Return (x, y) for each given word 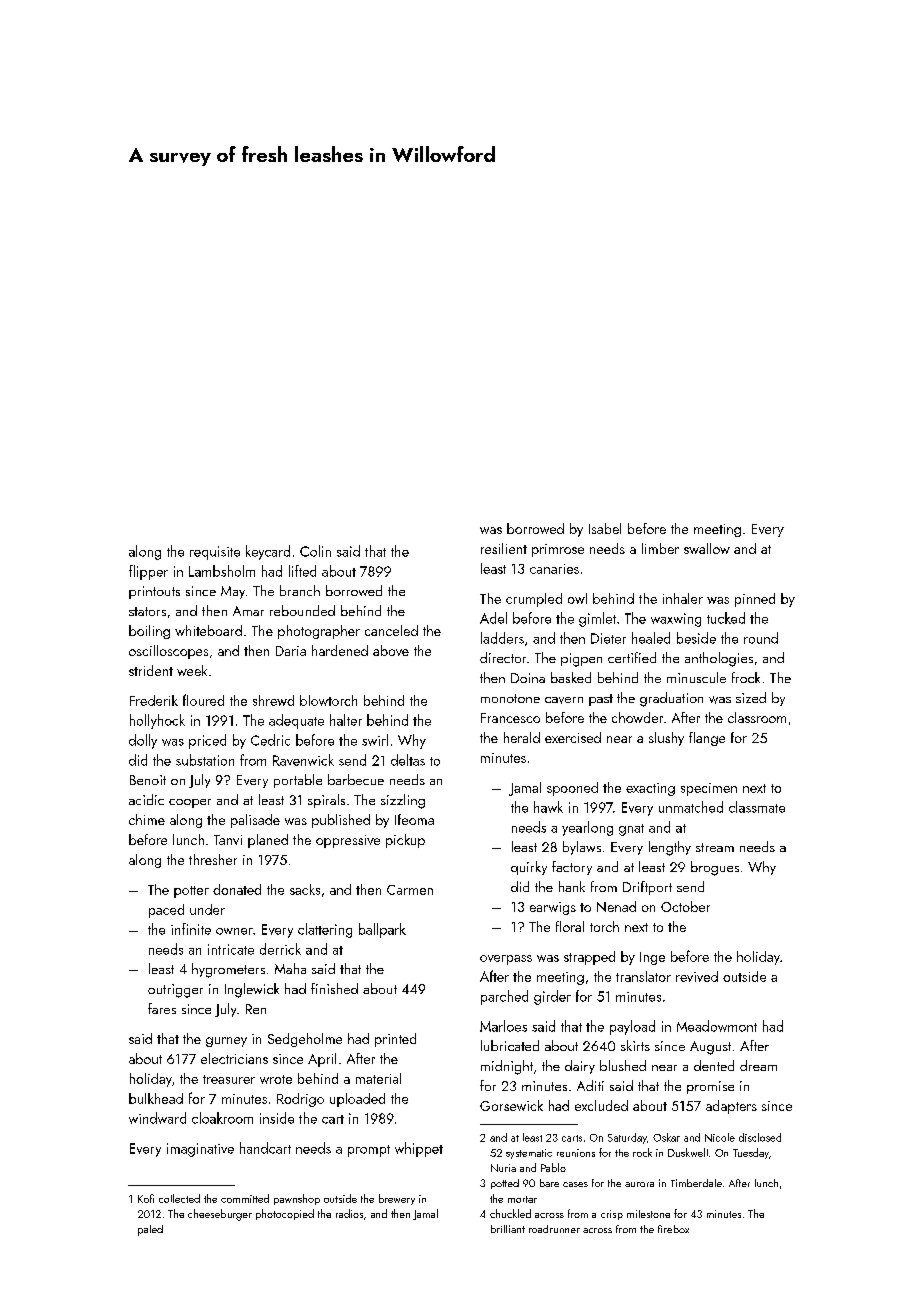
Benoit (148, 780)
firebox (673, 1229)
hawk (548, 807)
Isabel (605, 528)
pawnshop (297, 1199)
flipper (148, 572)
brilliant (508, 1229)
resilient (504, 548)
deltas (408, 760)
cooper (190, 803)
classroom (757, 717)
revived (697, 976)
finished (334, 988)
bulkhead (156, 1098)
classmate (757, 807)
